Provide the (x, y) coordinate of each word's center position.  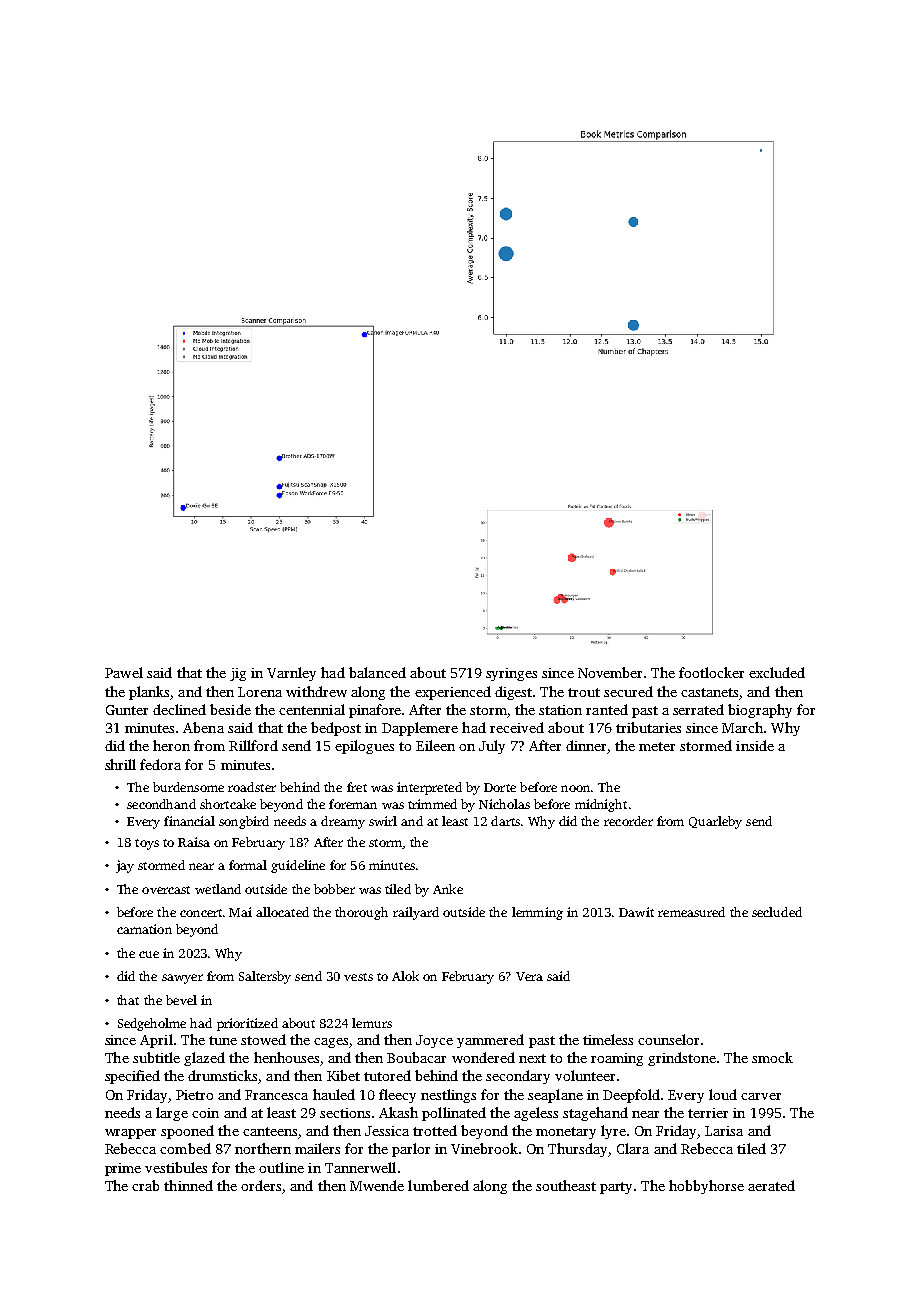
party (616, 1188)
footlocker (711, 672)
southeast (566, 1185)
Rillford (253, 745)
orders (261, 1185)
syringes (511, 674)
